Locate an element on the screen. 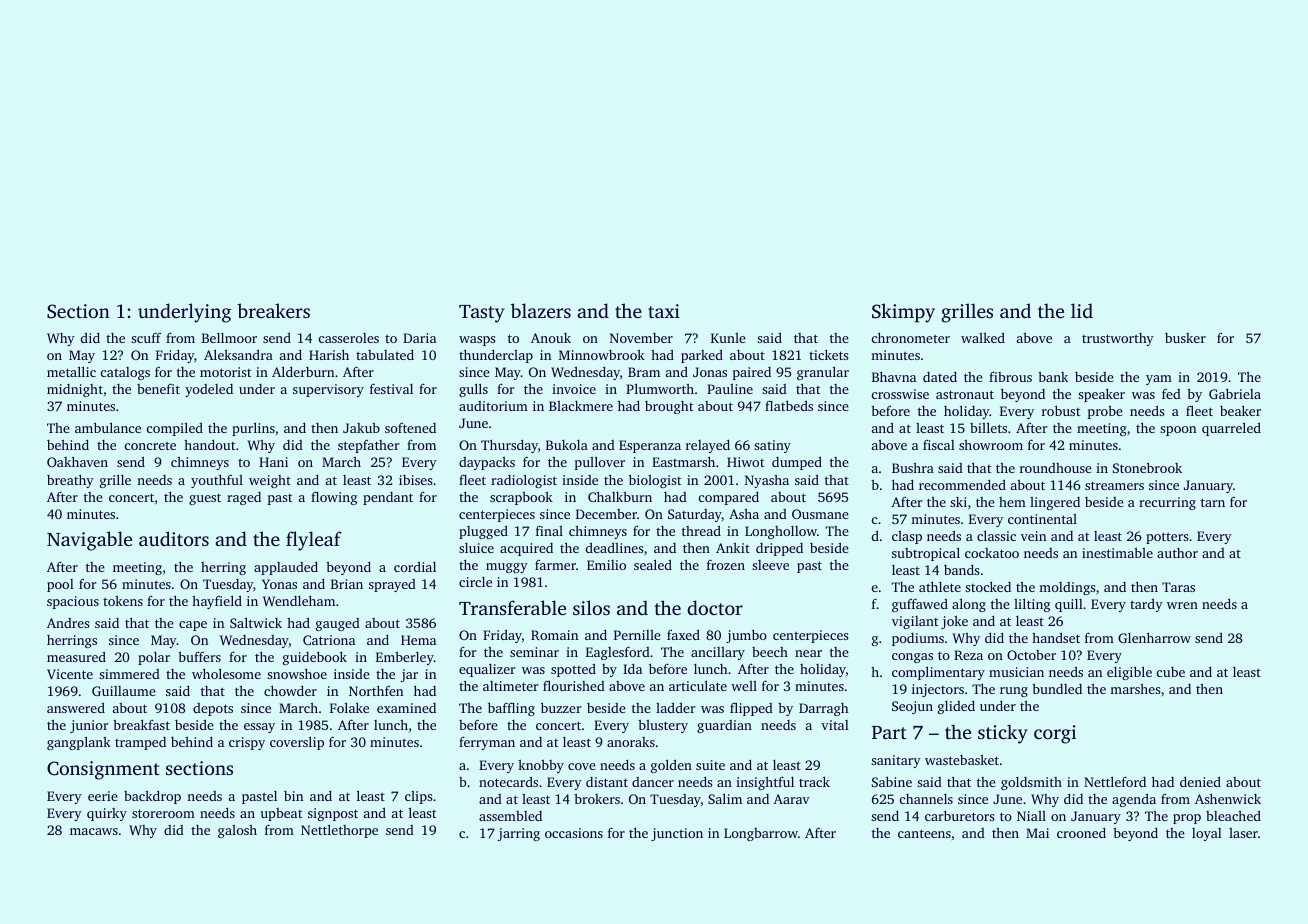 Image resolution: width=1308 pixels, height=924 pixels. well is located at coordinates (744, 686).
